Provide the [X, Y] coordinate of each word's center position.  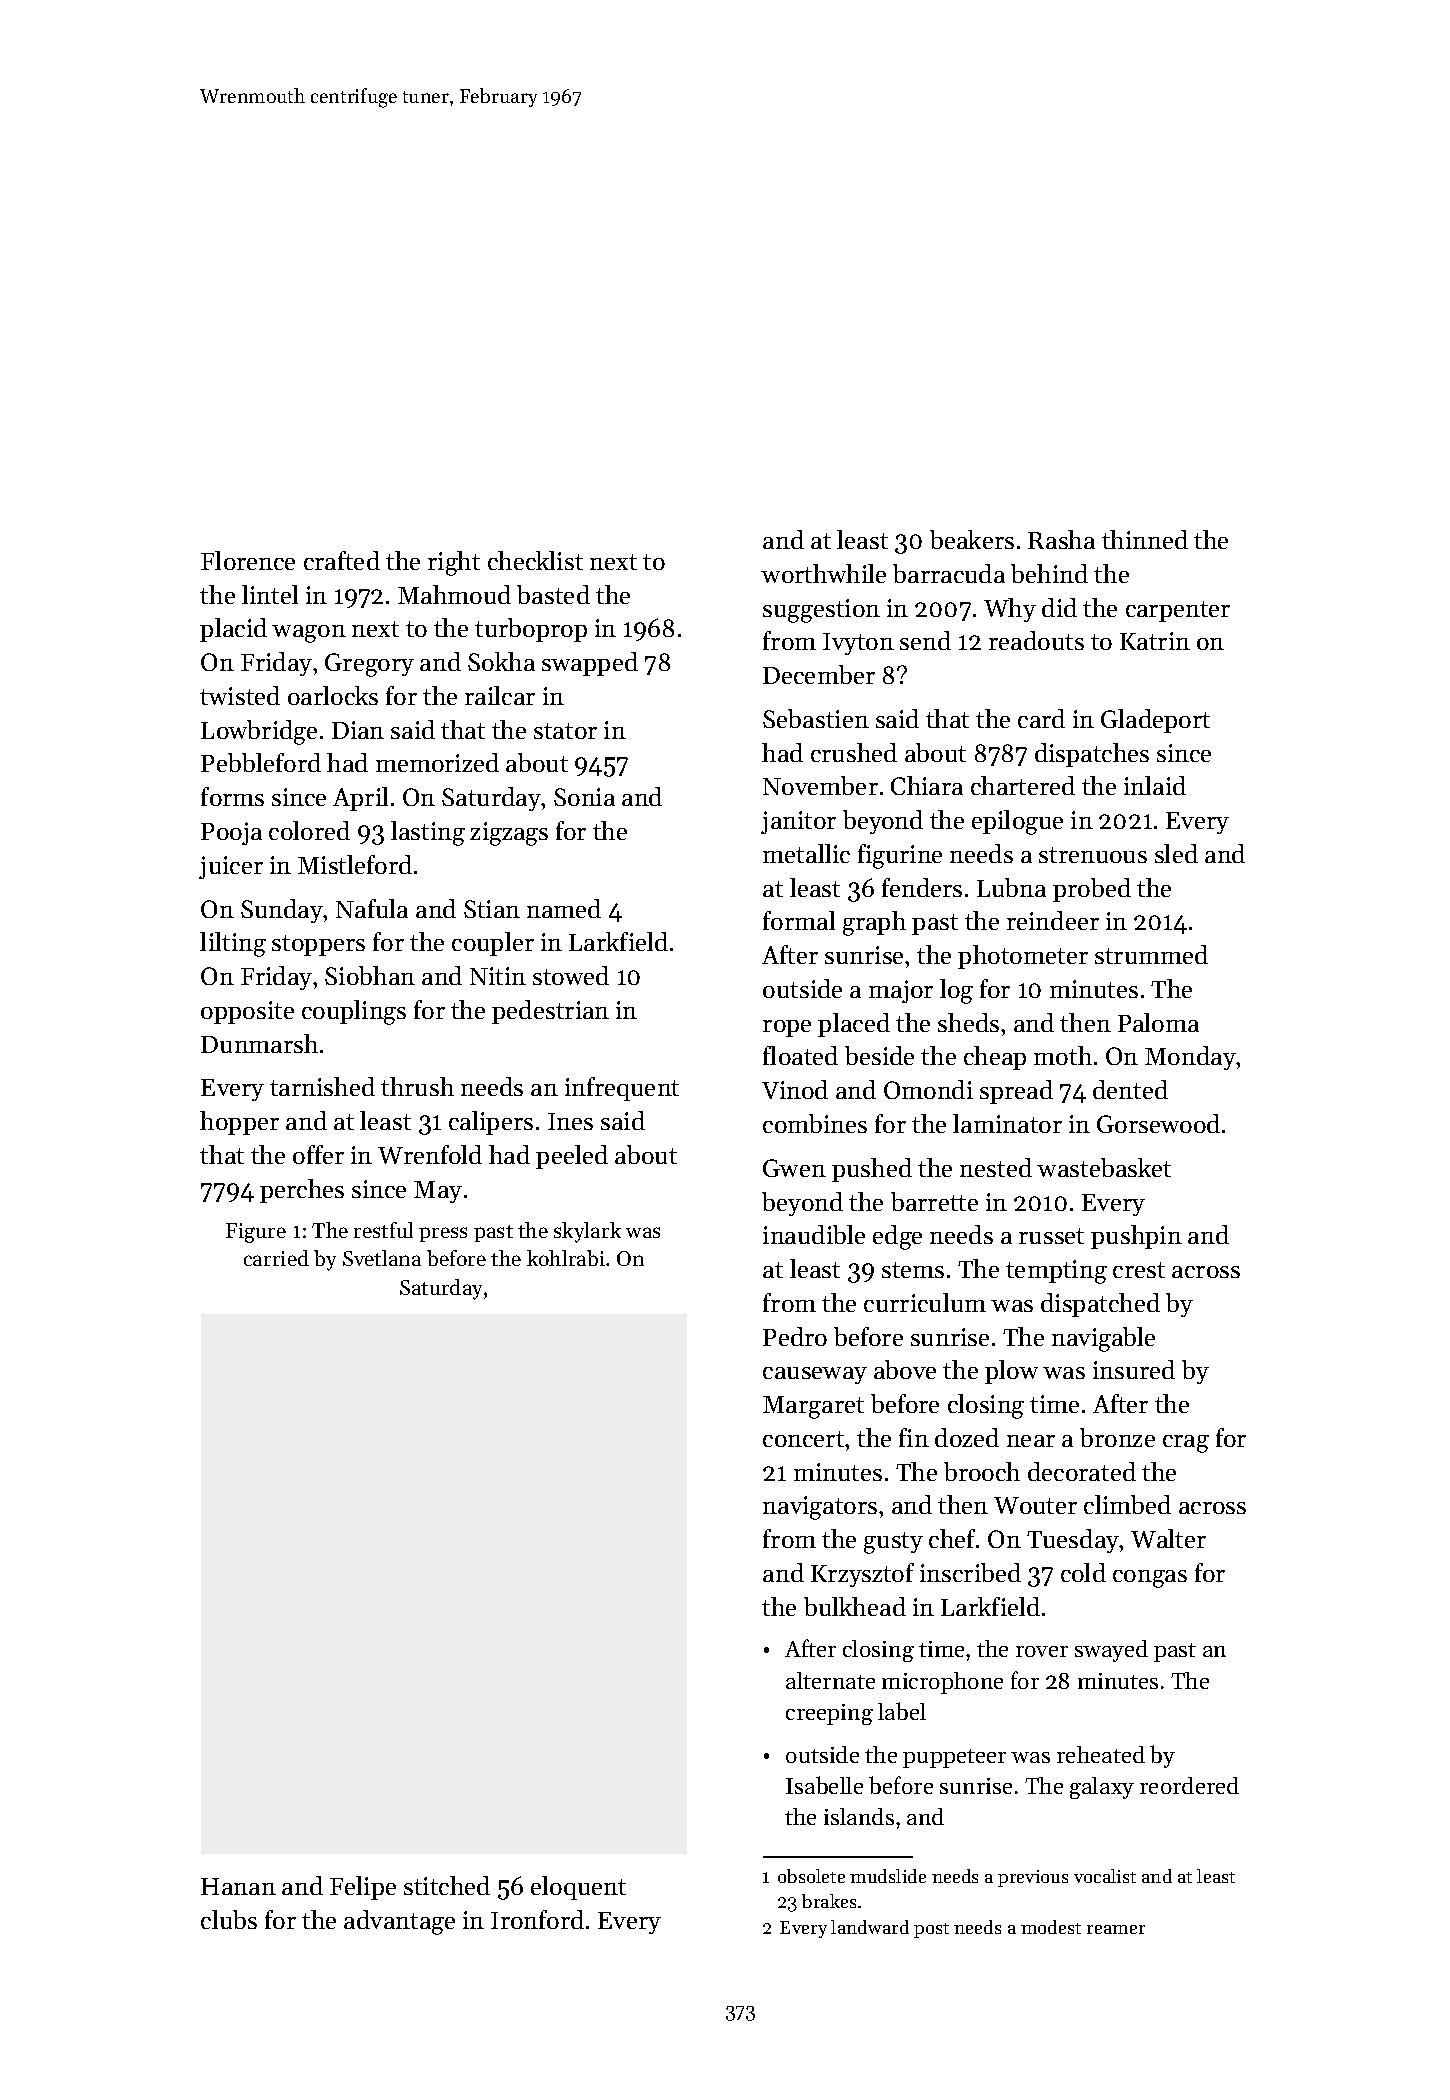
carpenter [1178, 611]
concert [803, 1439]
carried [276, 1258]
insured [1134, 1369]
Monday [1190, 1058]
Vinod [795, 1089]
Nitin [498, 976]
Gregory [369, 665]
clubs [229, 1919]
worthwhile [823, 573]
